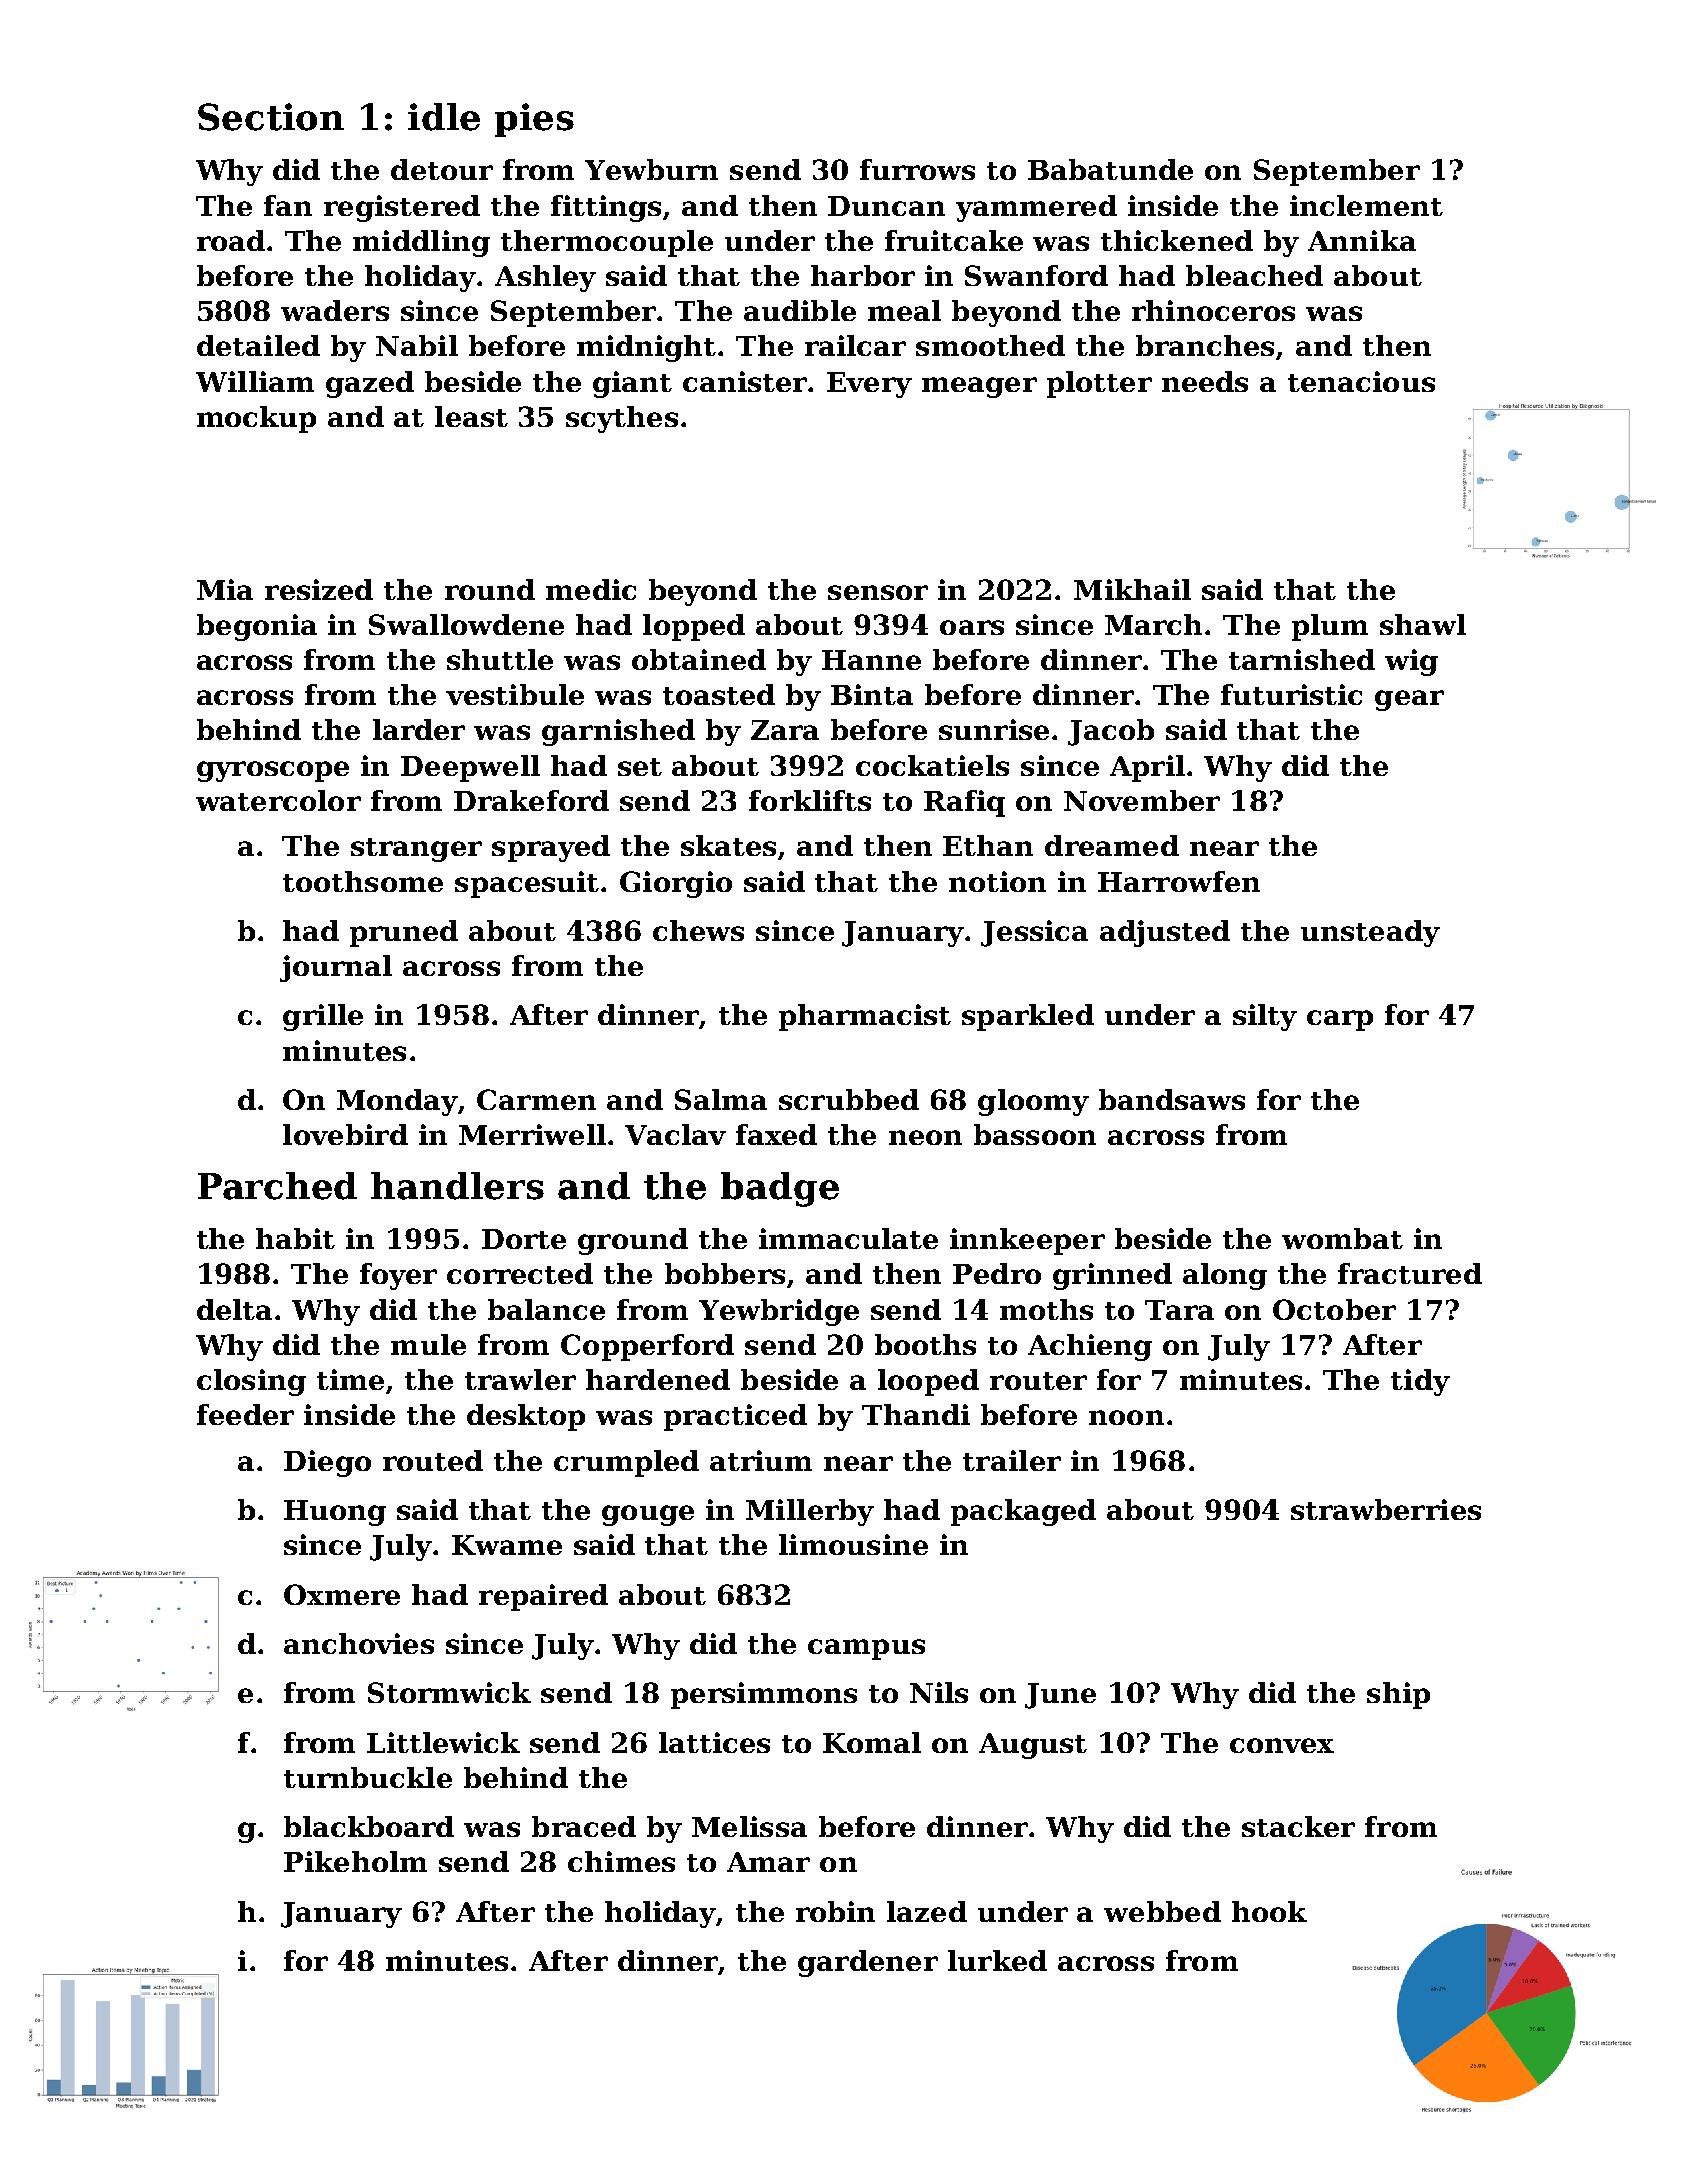 The height and width of the screenshot is (2178, 1683). What do you see at coordinates (1411, 662) in the screenshot?
I see `wig` at bounding box center [1411, 662].
